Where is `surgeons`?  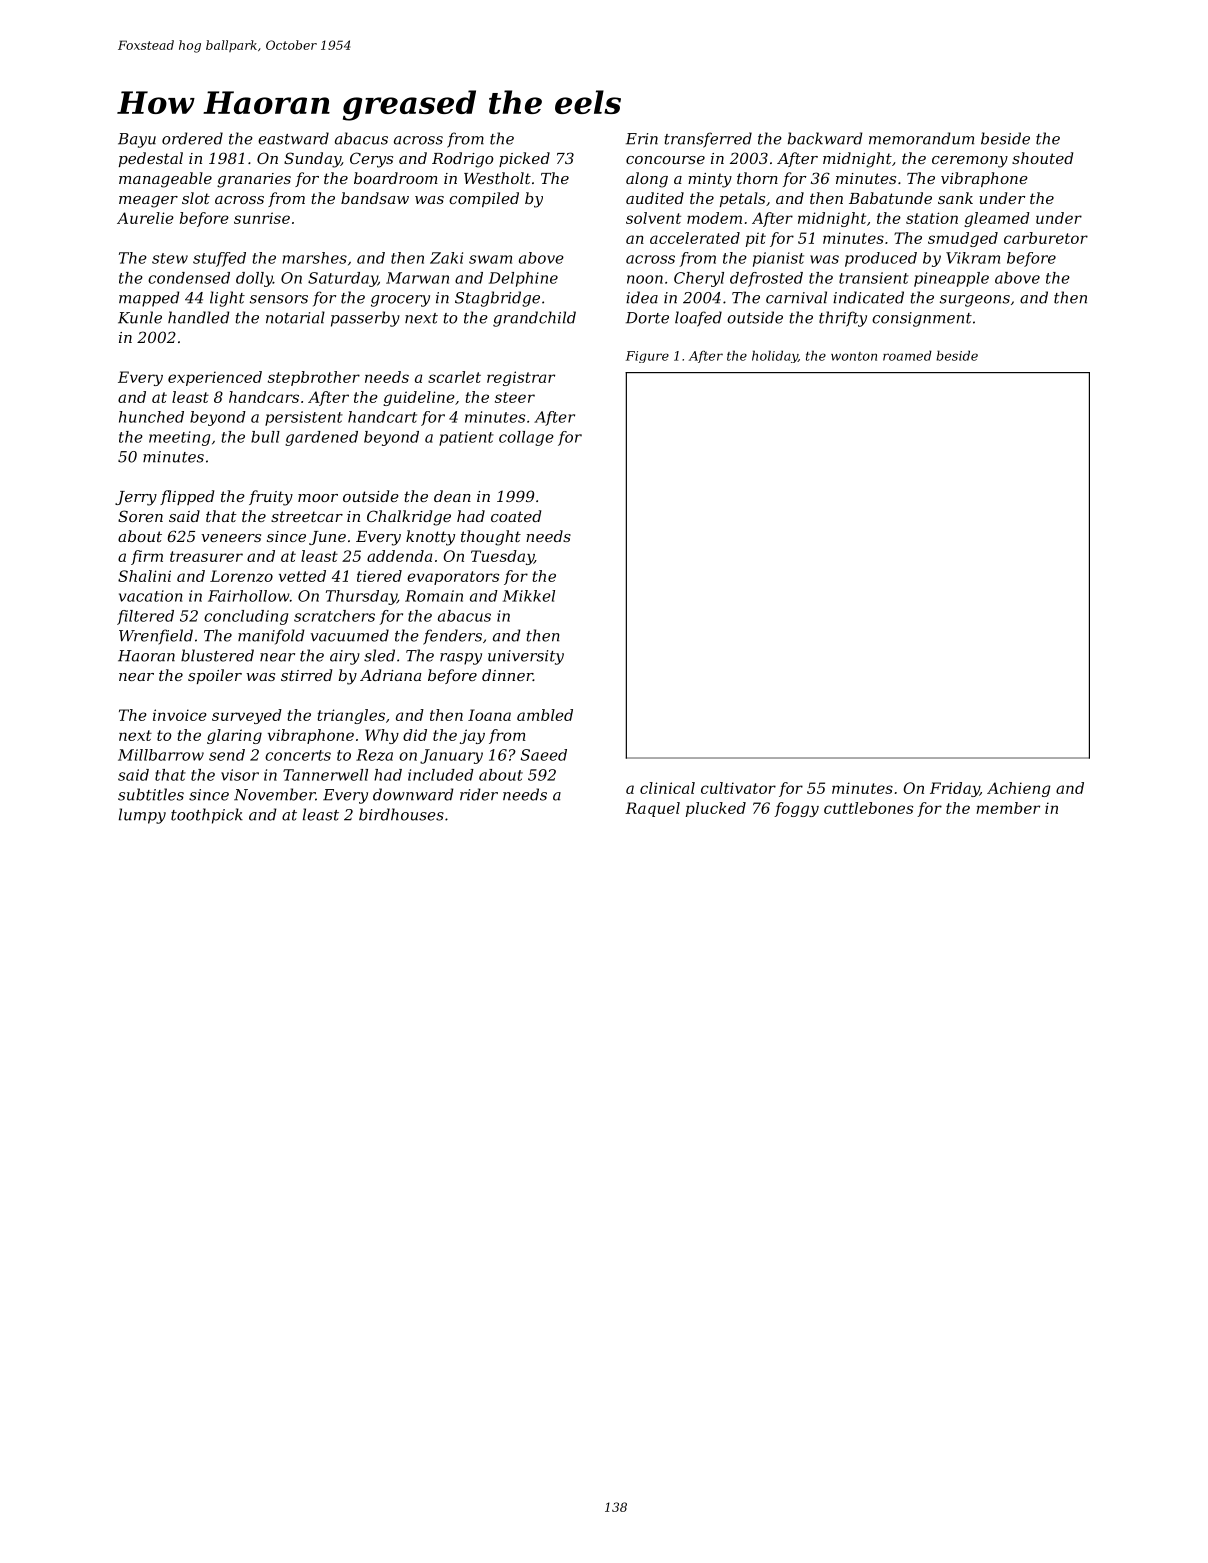
surgeons is located at coordinates (975, 301).
